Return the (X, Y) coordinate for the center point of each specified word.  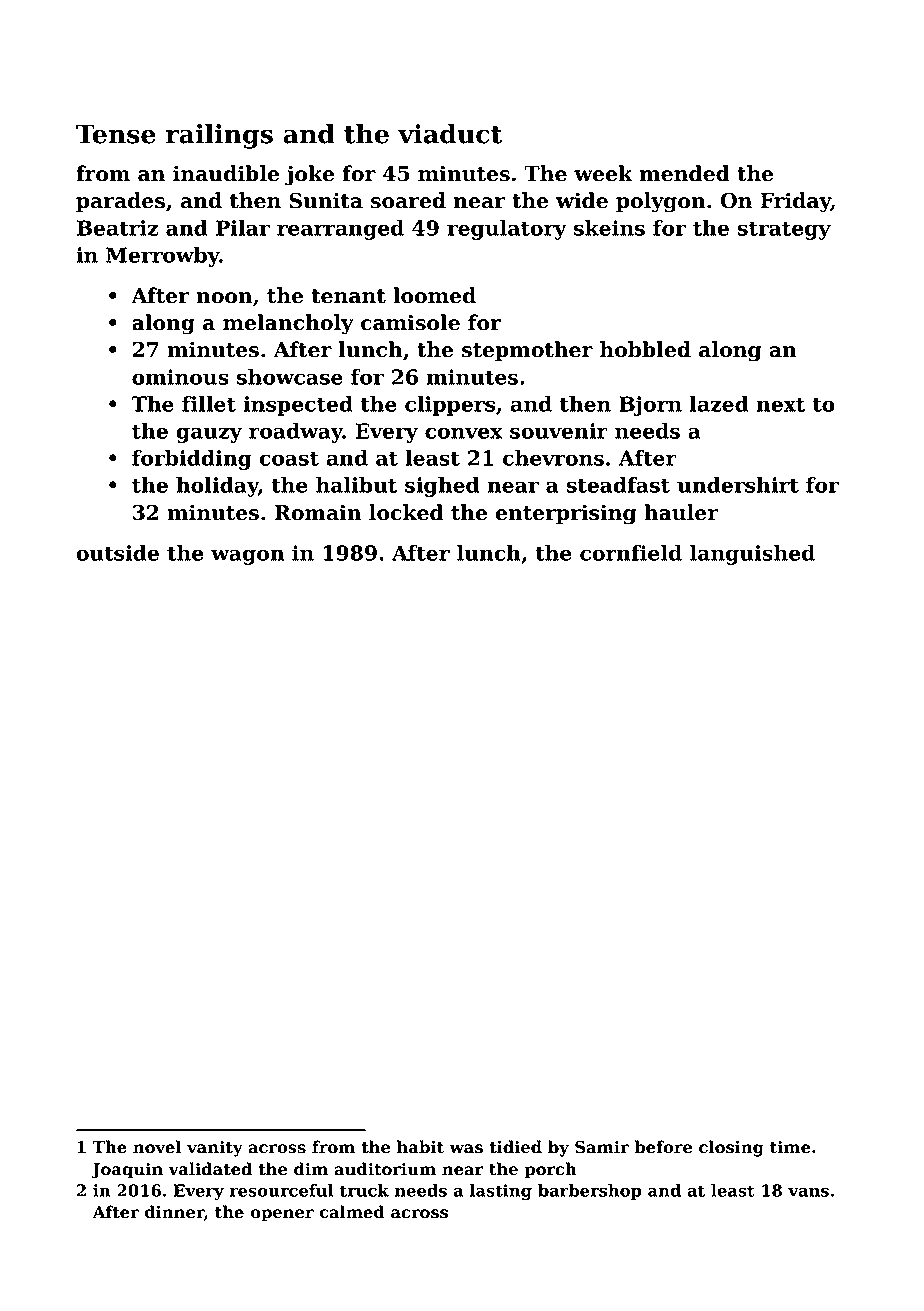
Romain (317, 513)
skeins (609, 228)
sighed (442, 487)
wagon (247, 557)
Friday (795, 202)
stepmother (527, 351)
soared (408, 200)
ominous (180, 377)
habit (420, 1147)
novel (157, 1147)
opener (282, 1215)
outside (117, 553)
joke (309, 175)
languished (752, 555)
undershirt (738, 485)
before (663, 1147)
